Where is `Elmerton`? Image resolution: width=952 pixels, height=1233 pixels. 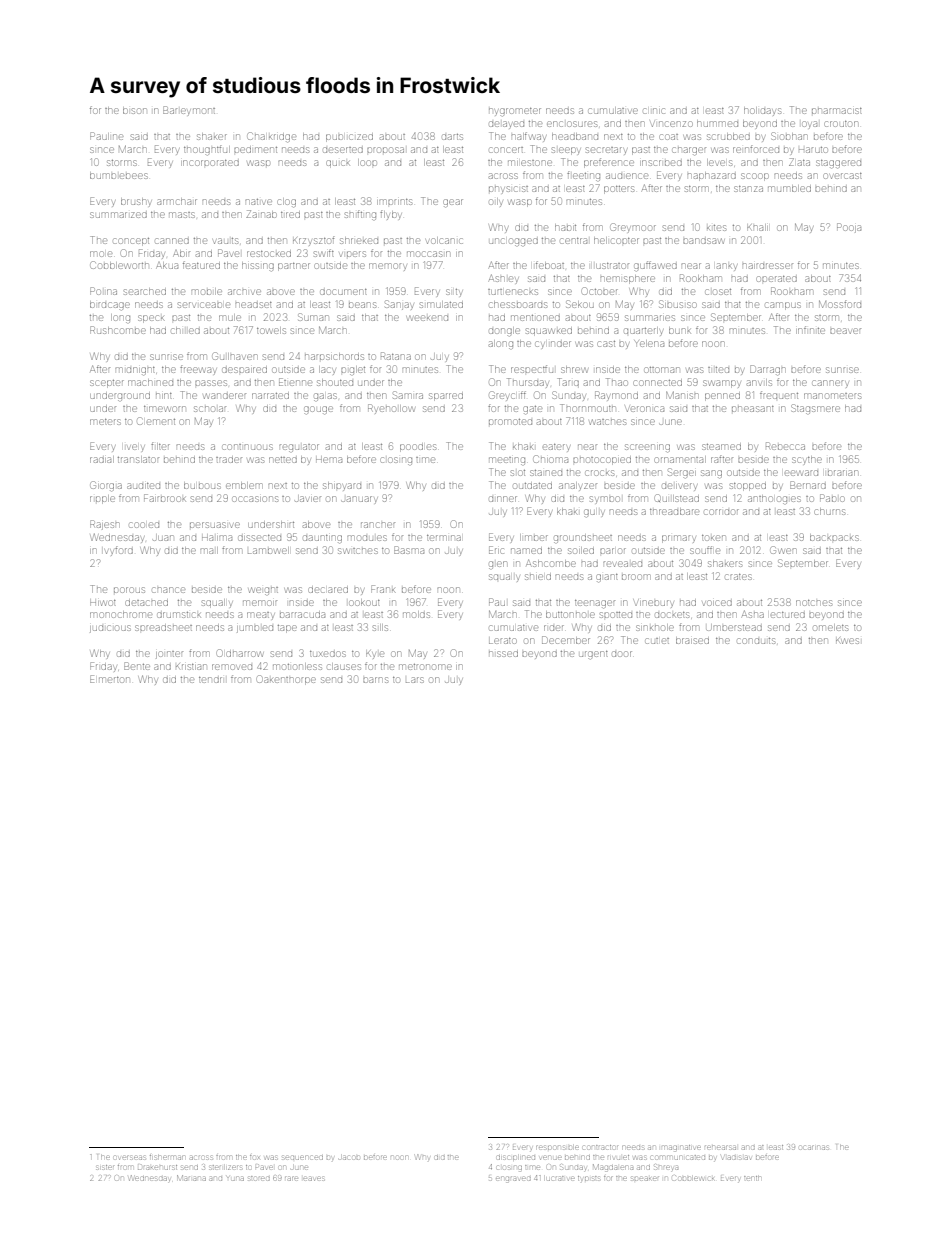
Elmerton is located at coordinates (109, 679).
